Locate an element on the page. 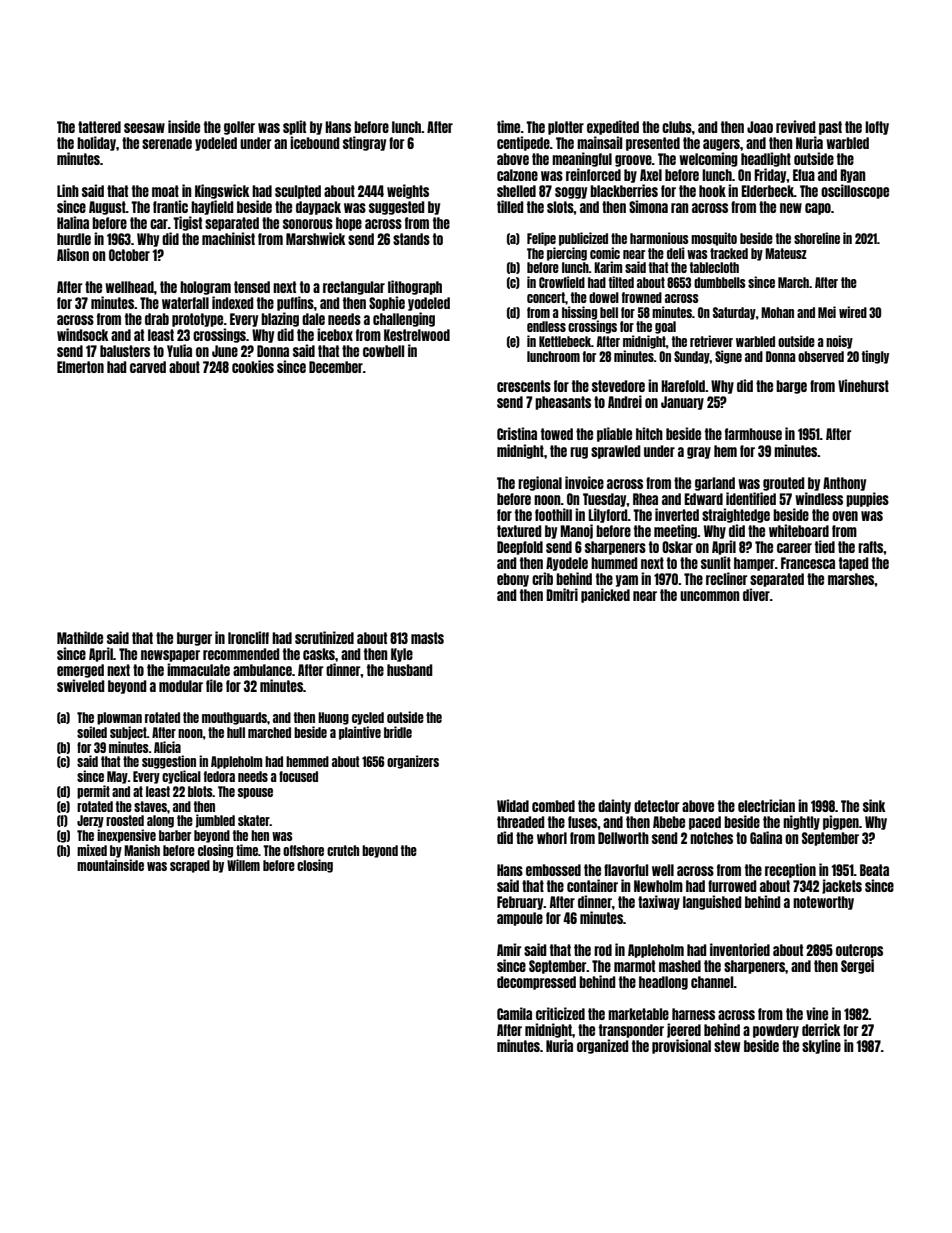  Mohan is located at coordinates (777, 312).
